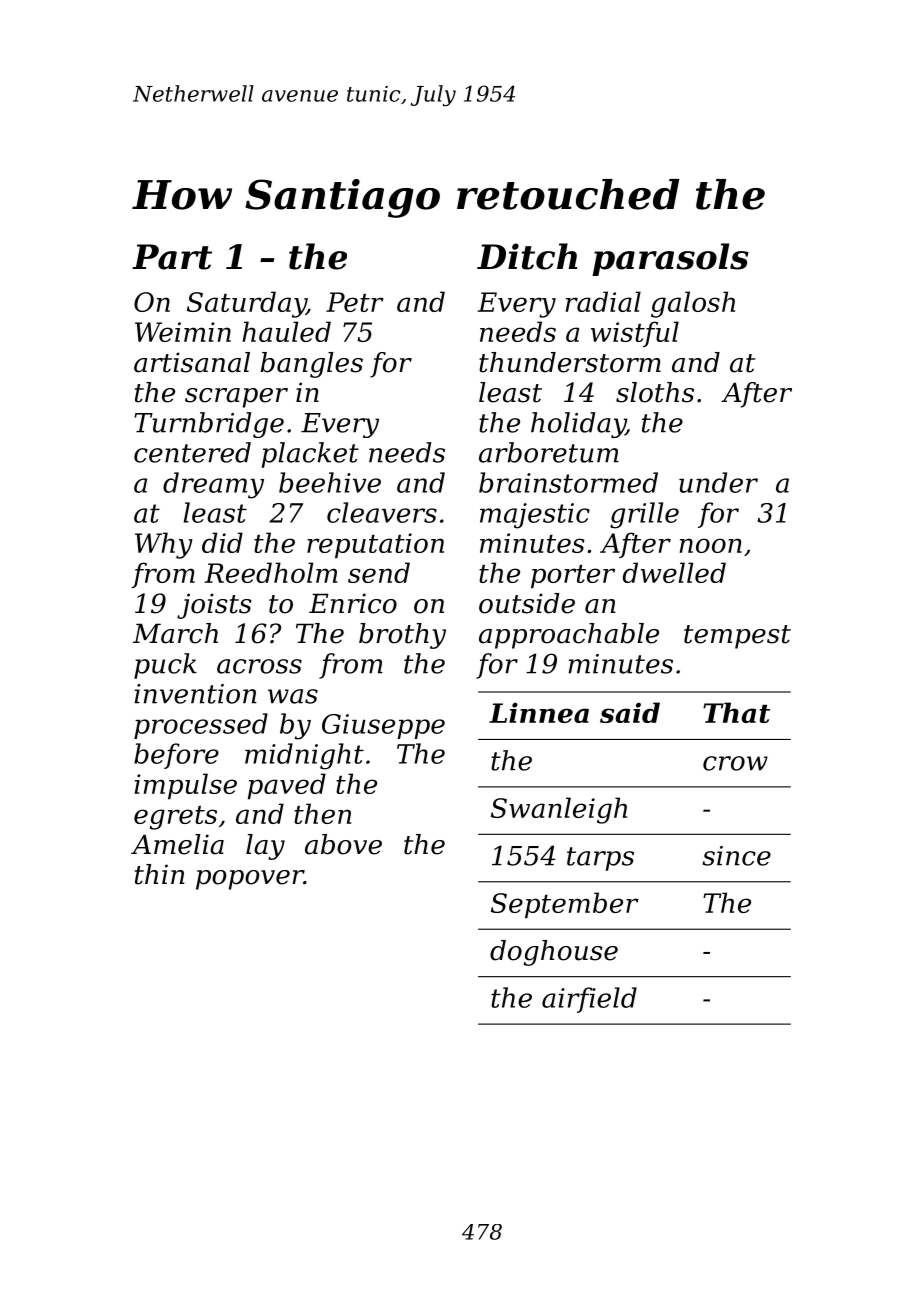  I want to click on scraper, so click(236, 398).
